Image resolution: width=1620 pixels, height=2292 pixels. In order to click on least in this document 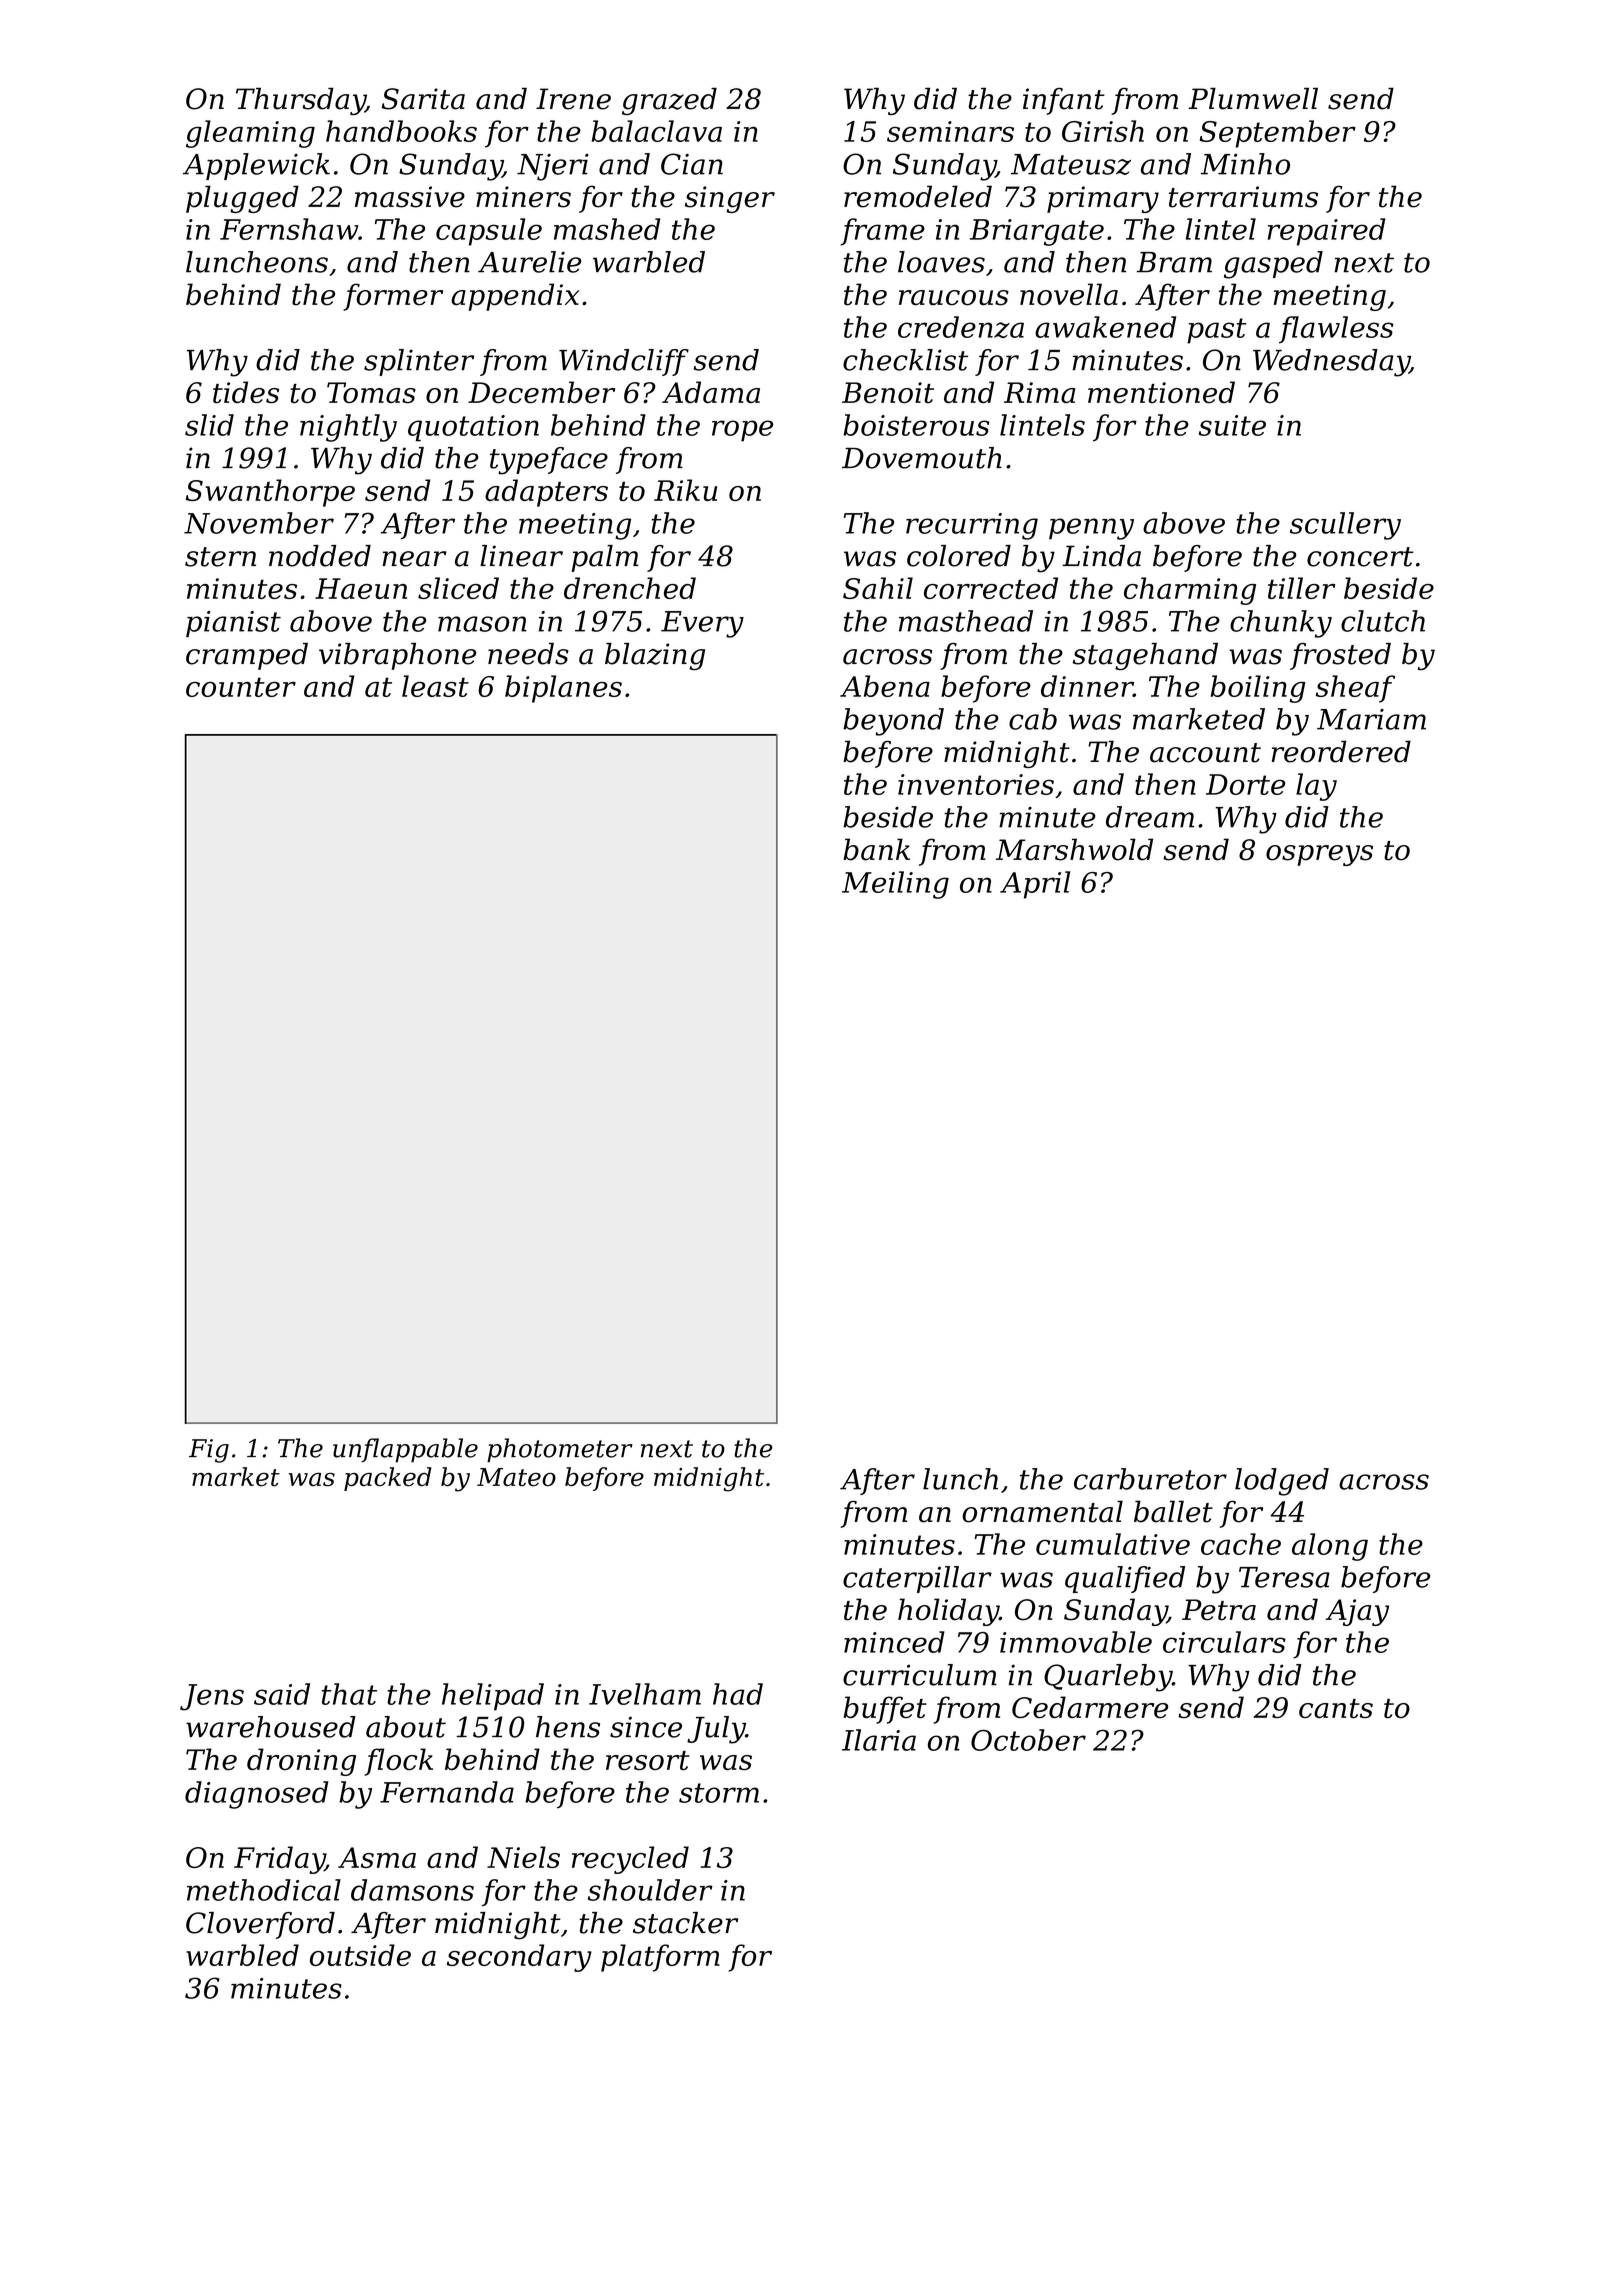, I will do `click(435, 686)`.
